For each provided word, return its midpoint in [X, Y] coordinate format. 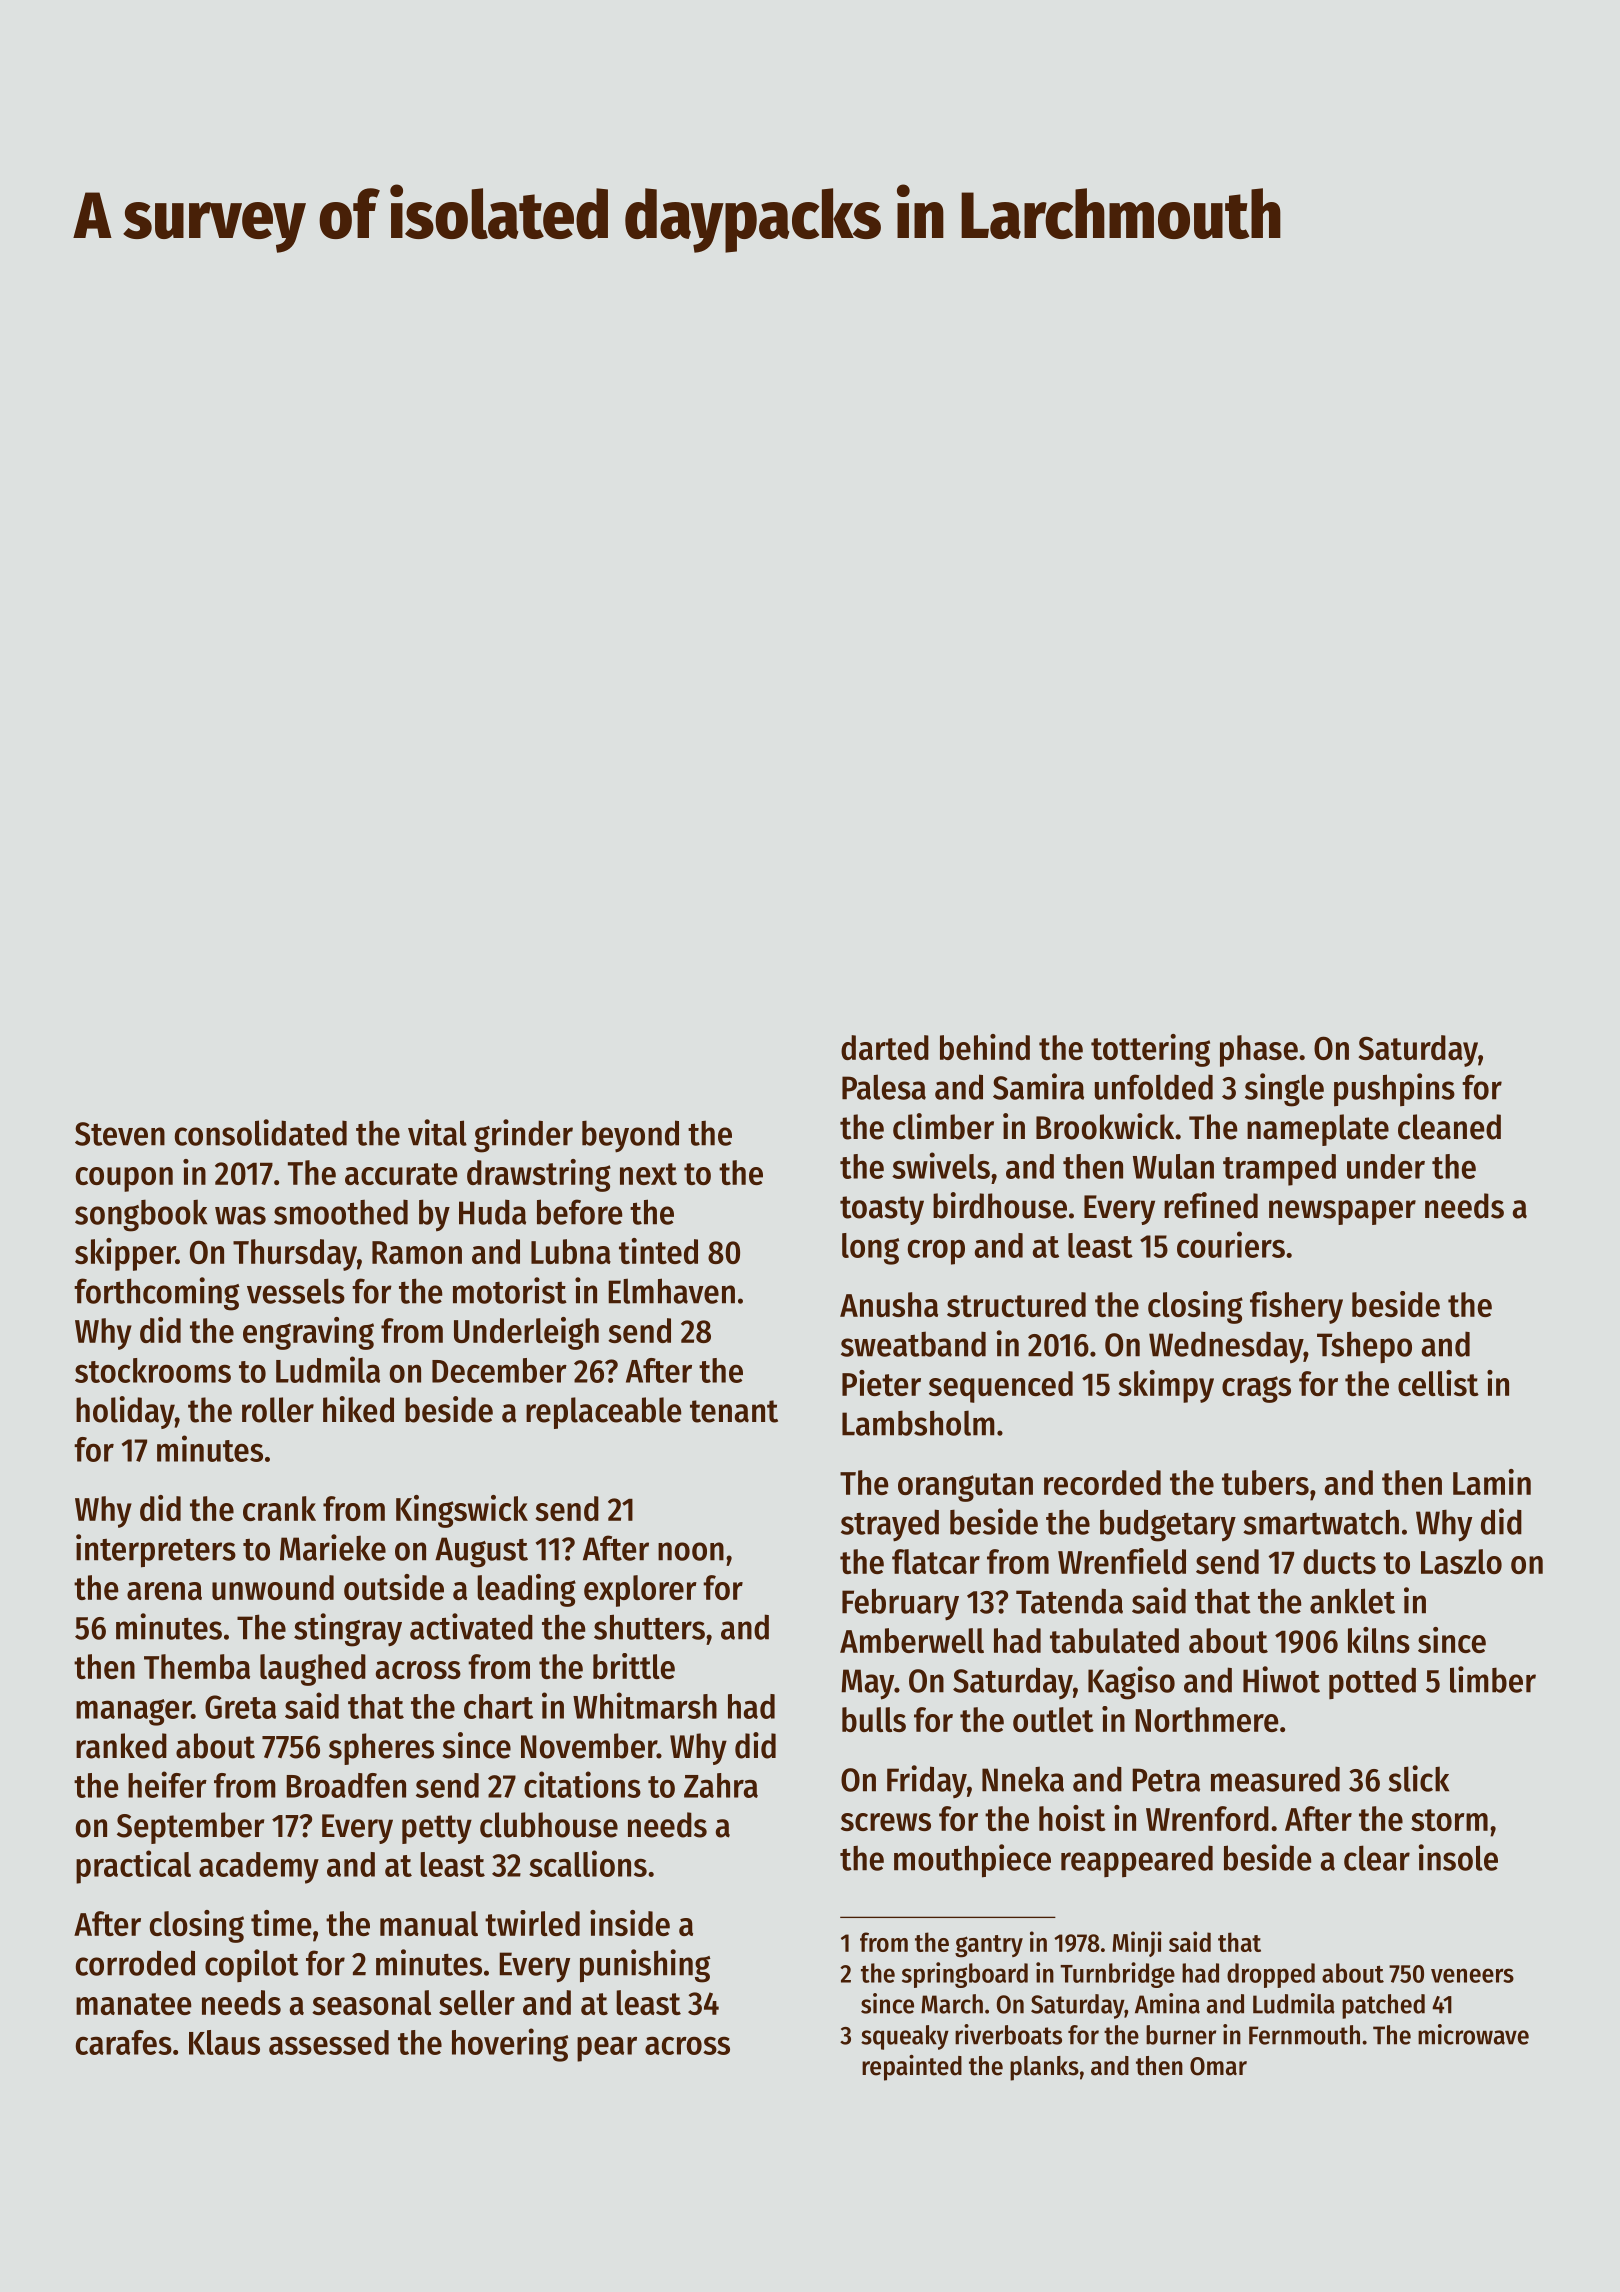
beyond [630, 1136]
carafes [124, 2042]
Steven [120, 1134]
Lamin [1492, 1482]
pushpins [1394, 1089]
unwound [273, 1587]
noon [691, 1551]
